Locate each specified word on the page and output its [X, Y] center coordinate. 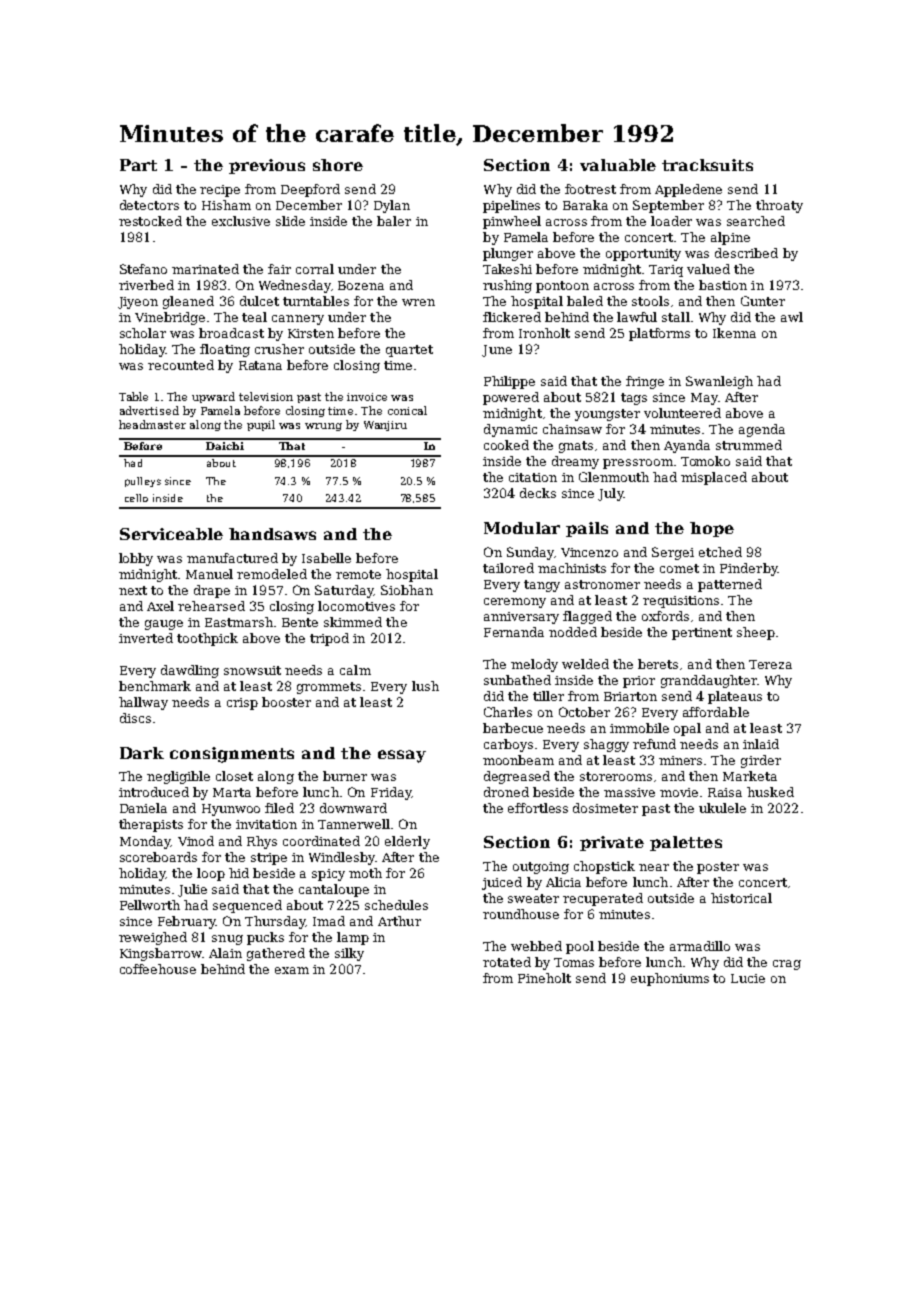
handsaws [272, 534]
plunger [508, 254]
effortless [538, 808]
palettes [686, 843]
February [187, 922]
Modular [522, 528]
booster [286, 702]
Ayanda [687, 446]
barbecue [513, 728]
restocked [150, 221]
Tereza [770, 664]
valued [708, 269]
